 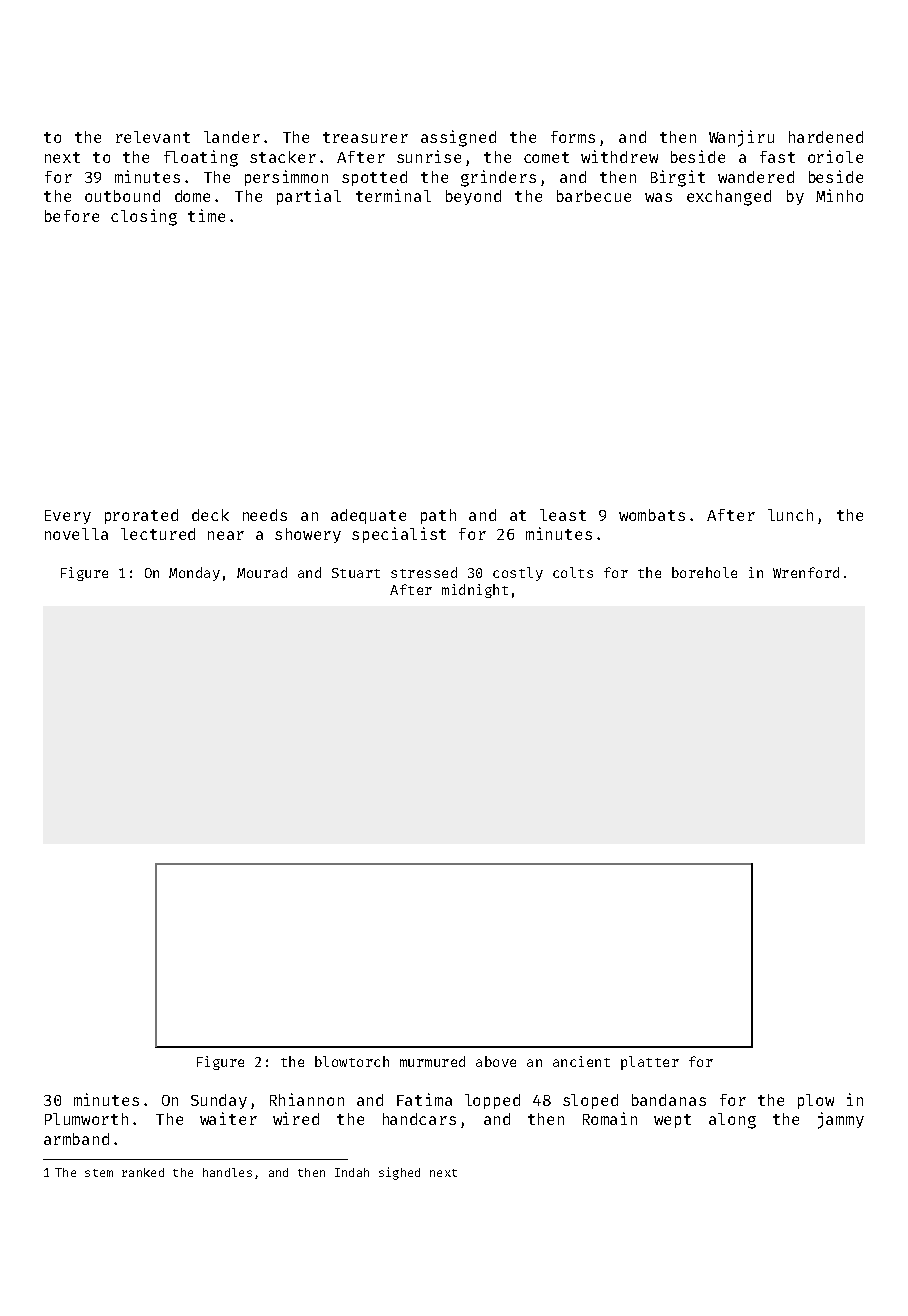 What do you see at coordinates (219, 1101) in the page?
I see `Sunday` at bounding box center [219, 1101].
